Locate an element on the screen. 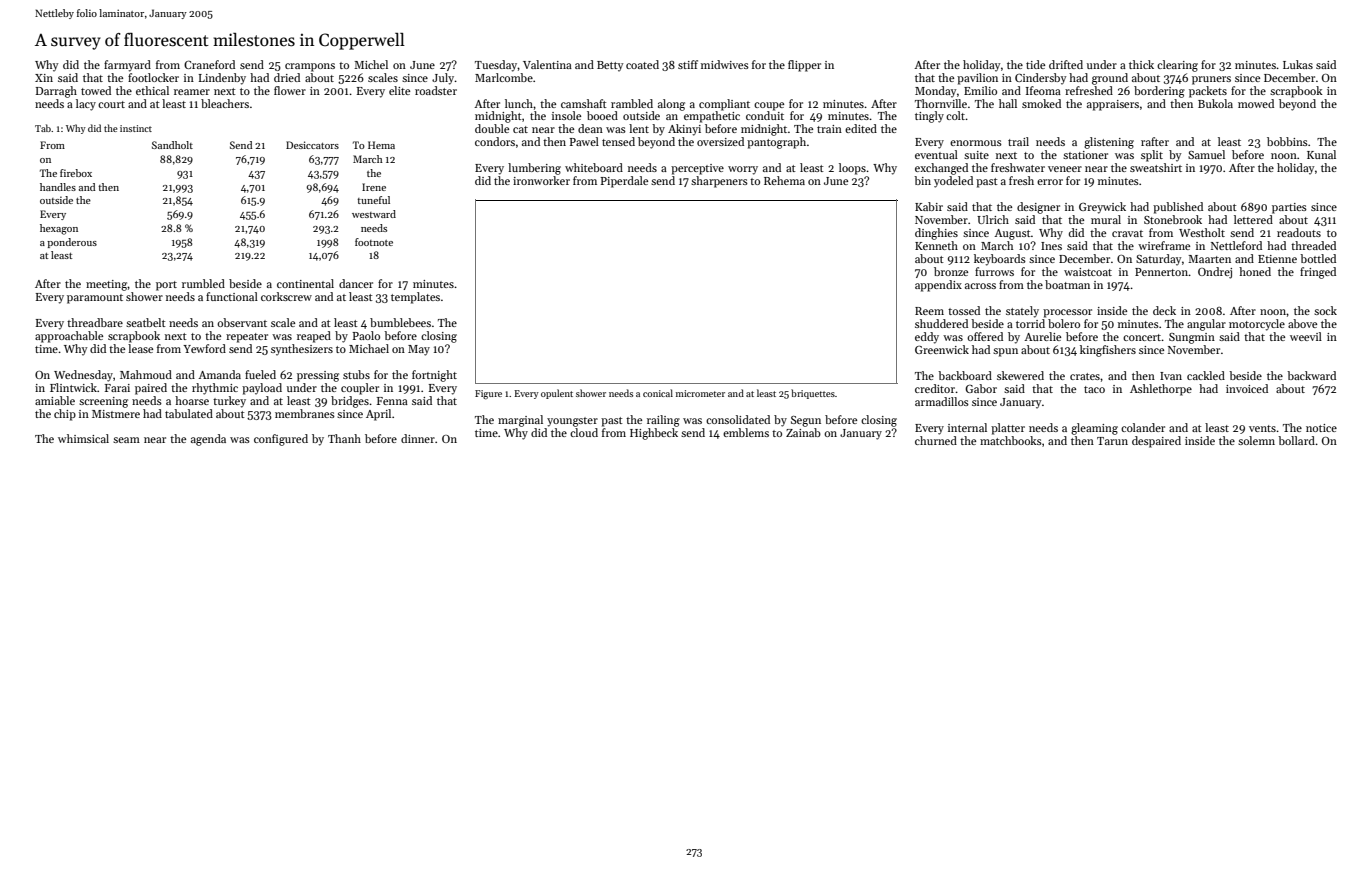 This screenshot has width=1372, height=887. sweatshirt is located at coordinates (1156, 167).
